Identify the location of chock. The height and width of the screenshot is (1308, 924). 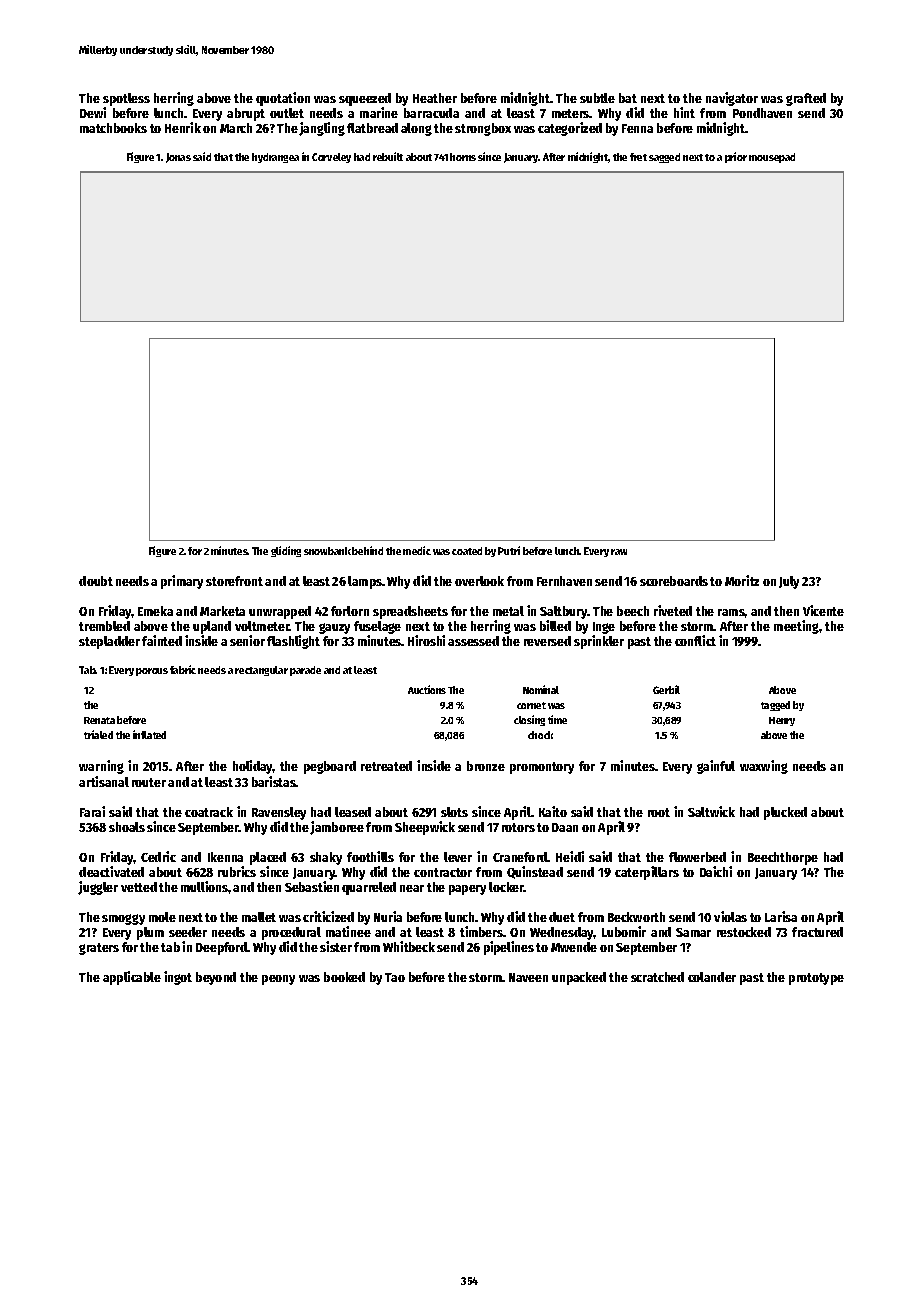
(540, 735).
